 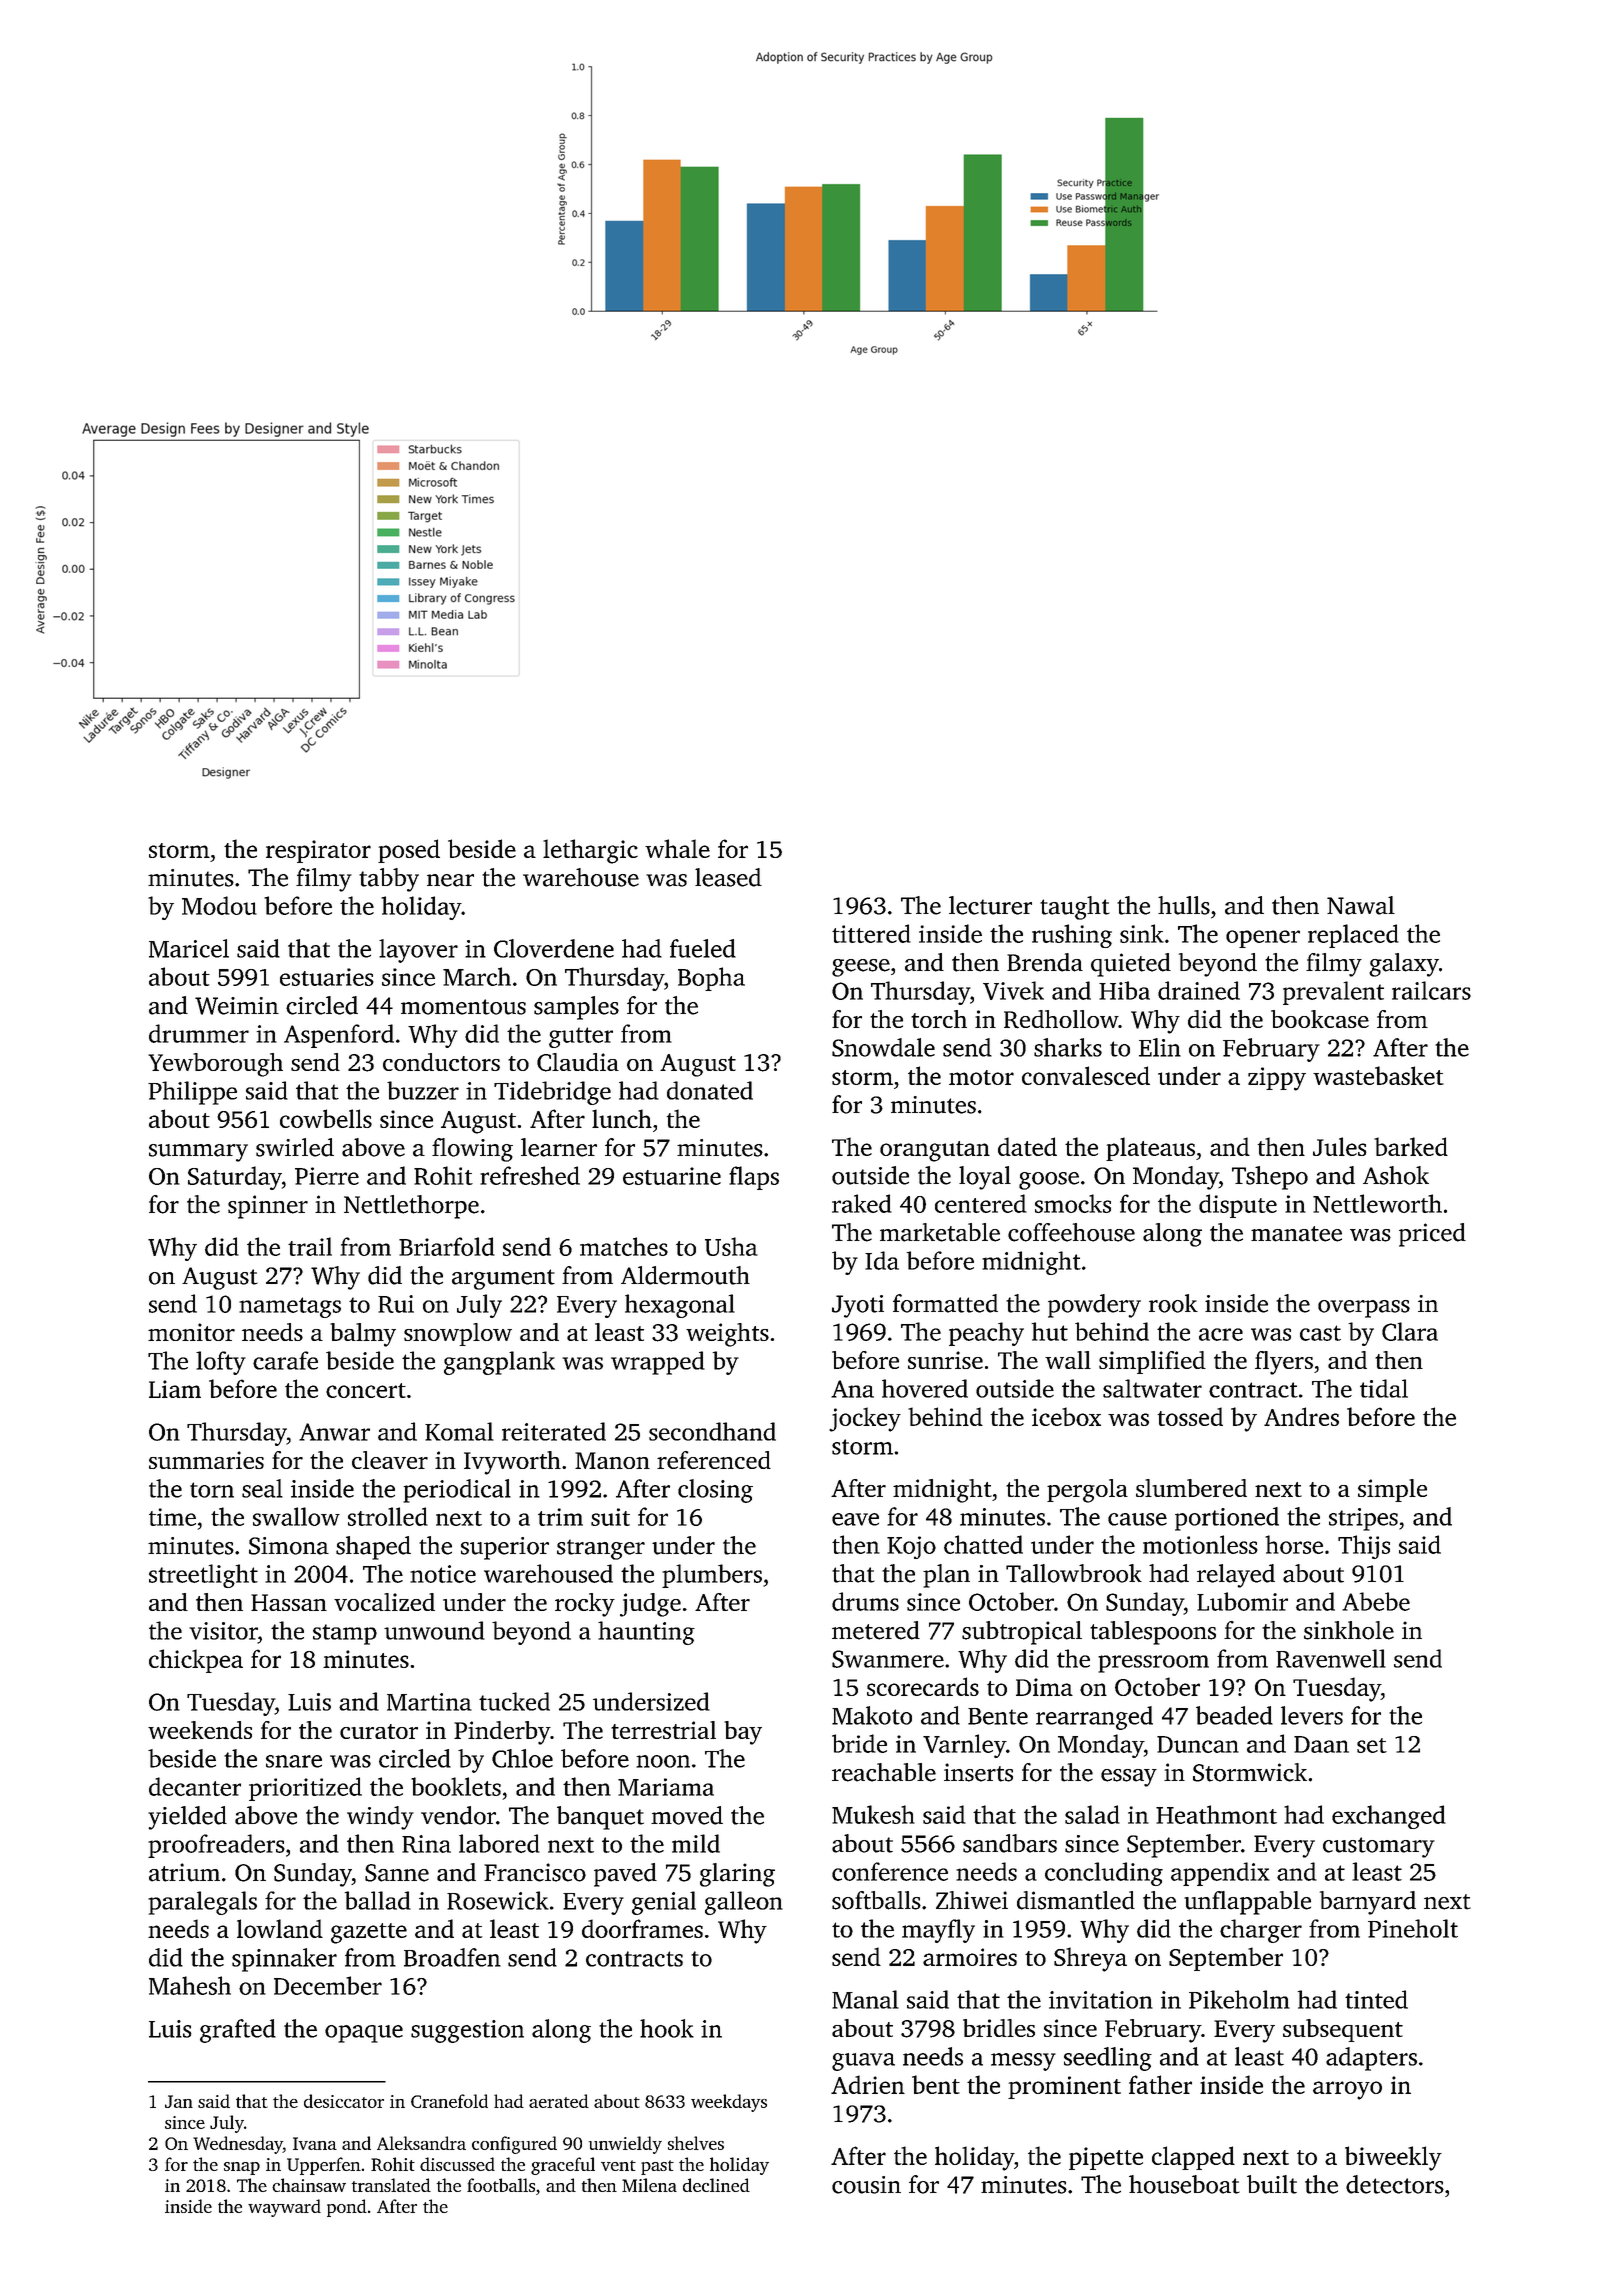 I want to click on gazette, so click(x=369, y=1933).
